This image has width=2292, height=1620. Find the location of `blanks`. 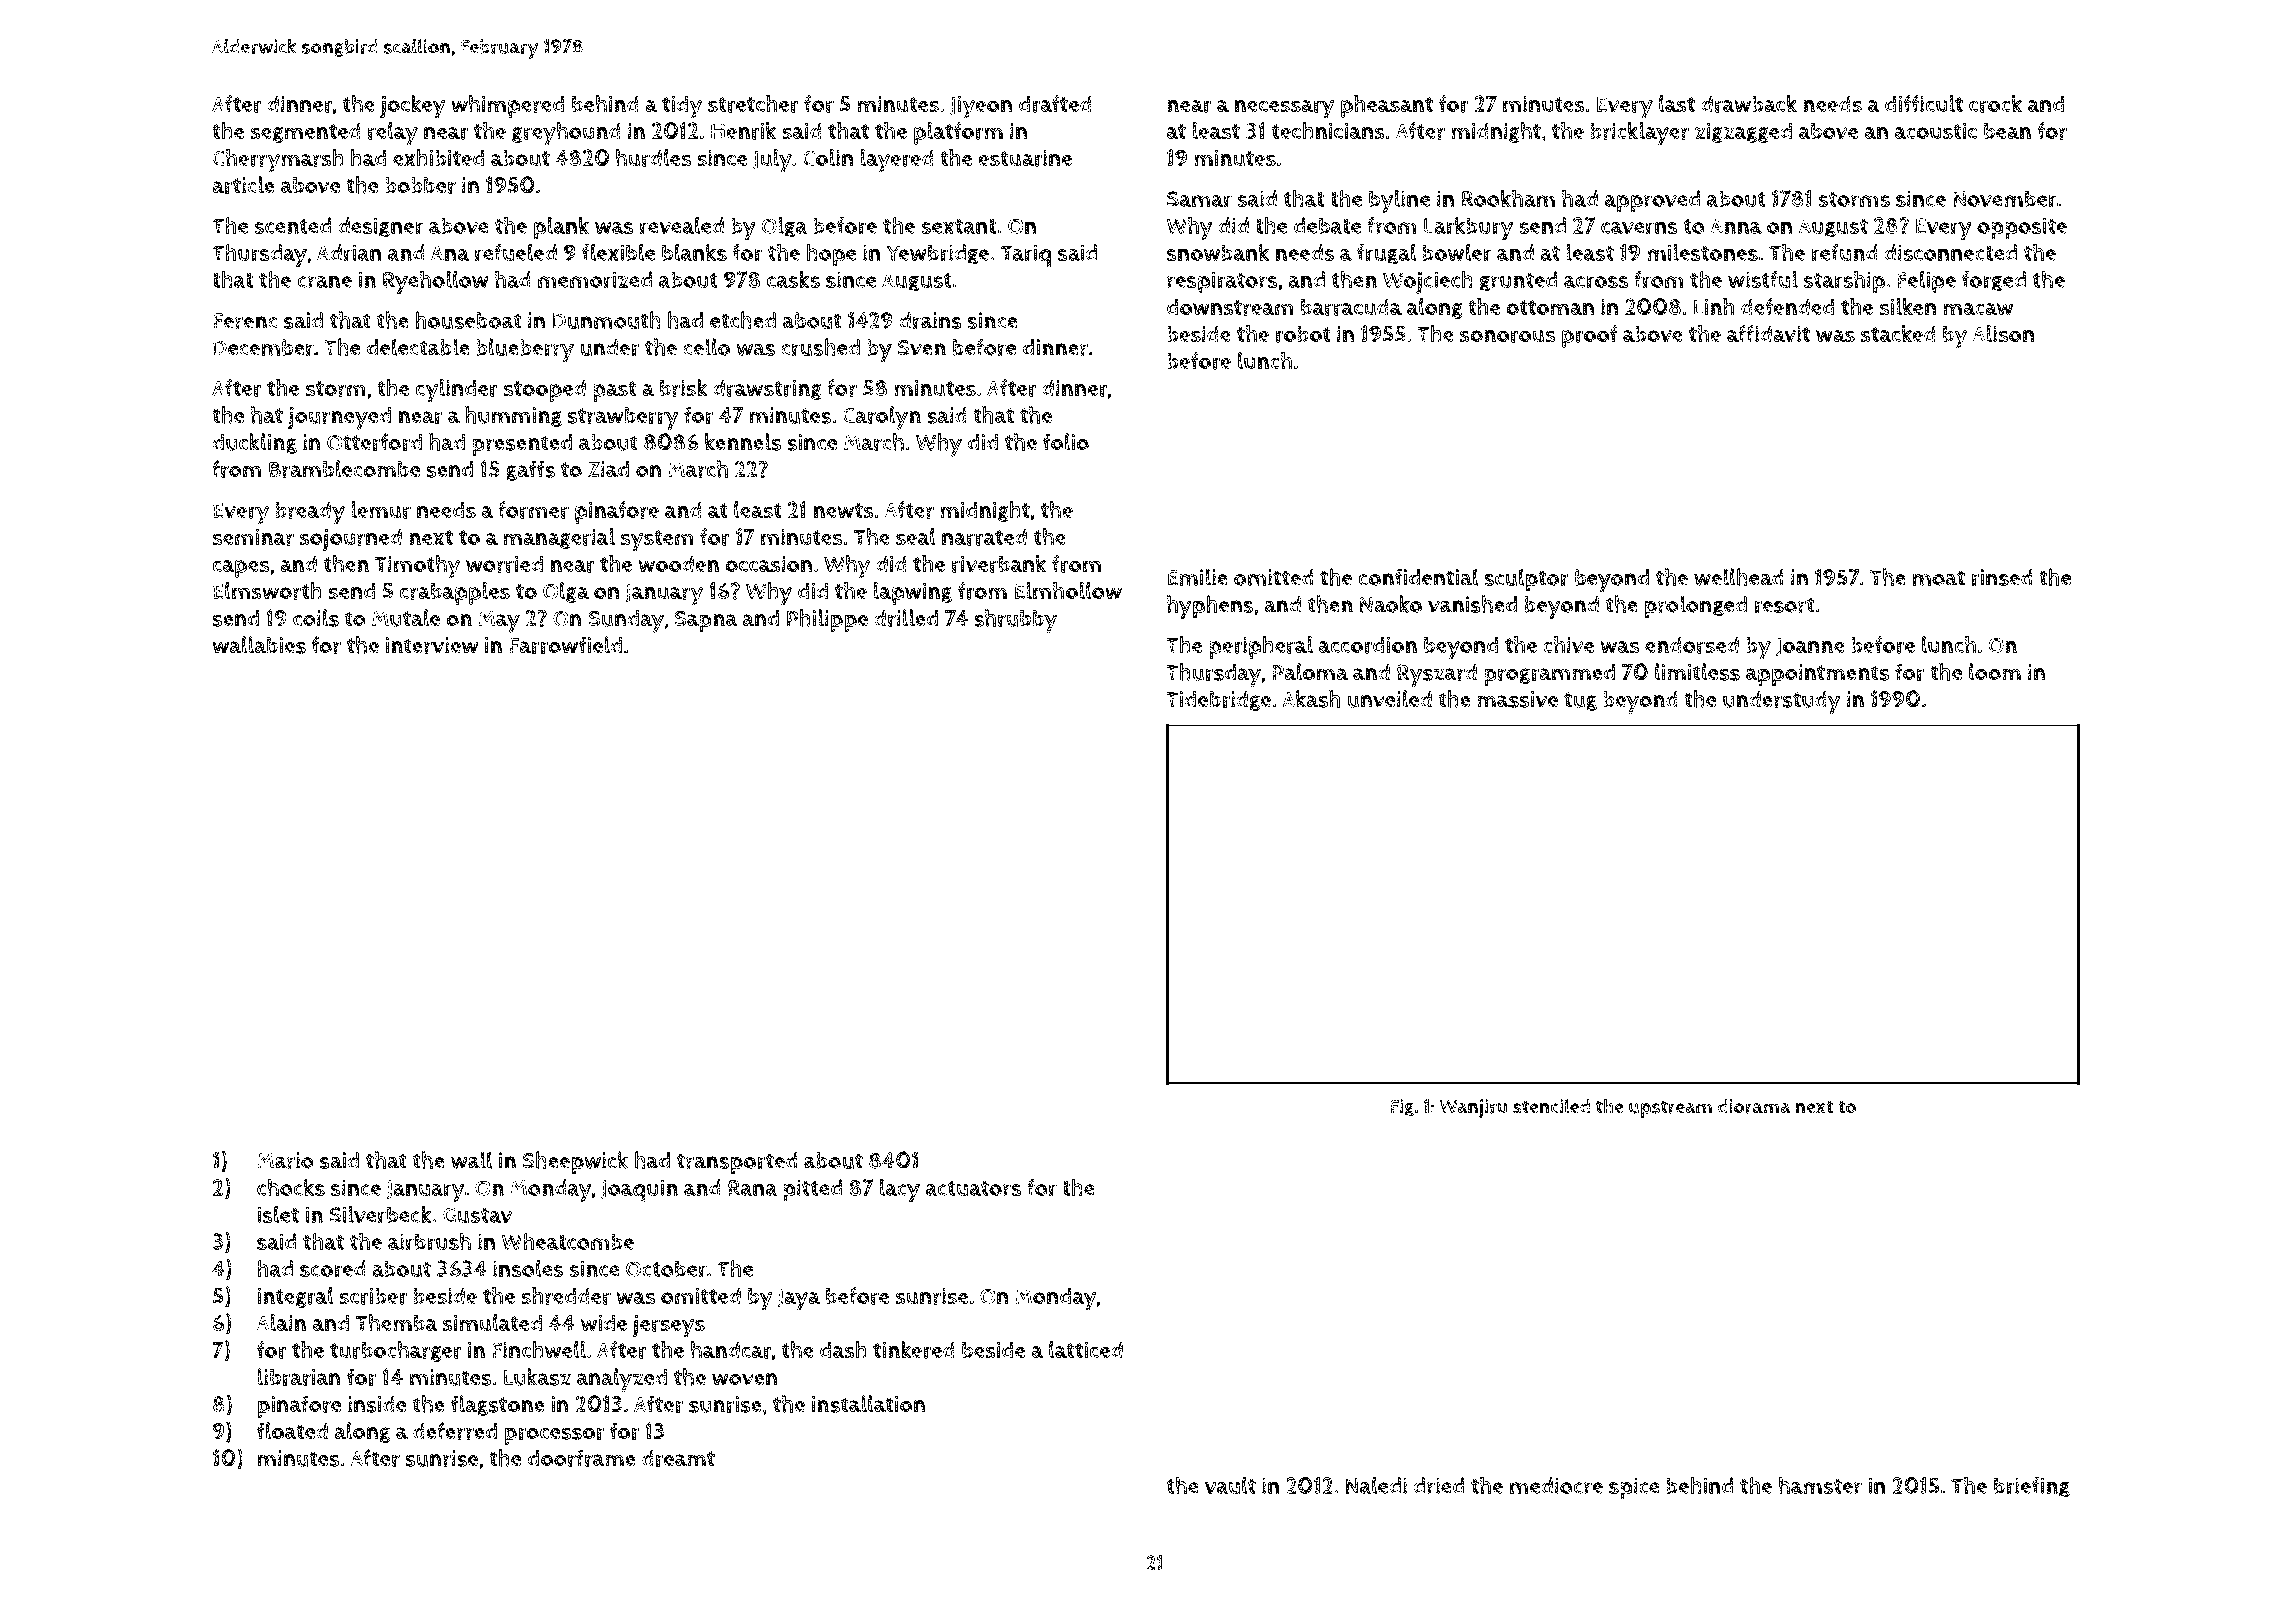

blanks is located at coordinates (694, 252).
